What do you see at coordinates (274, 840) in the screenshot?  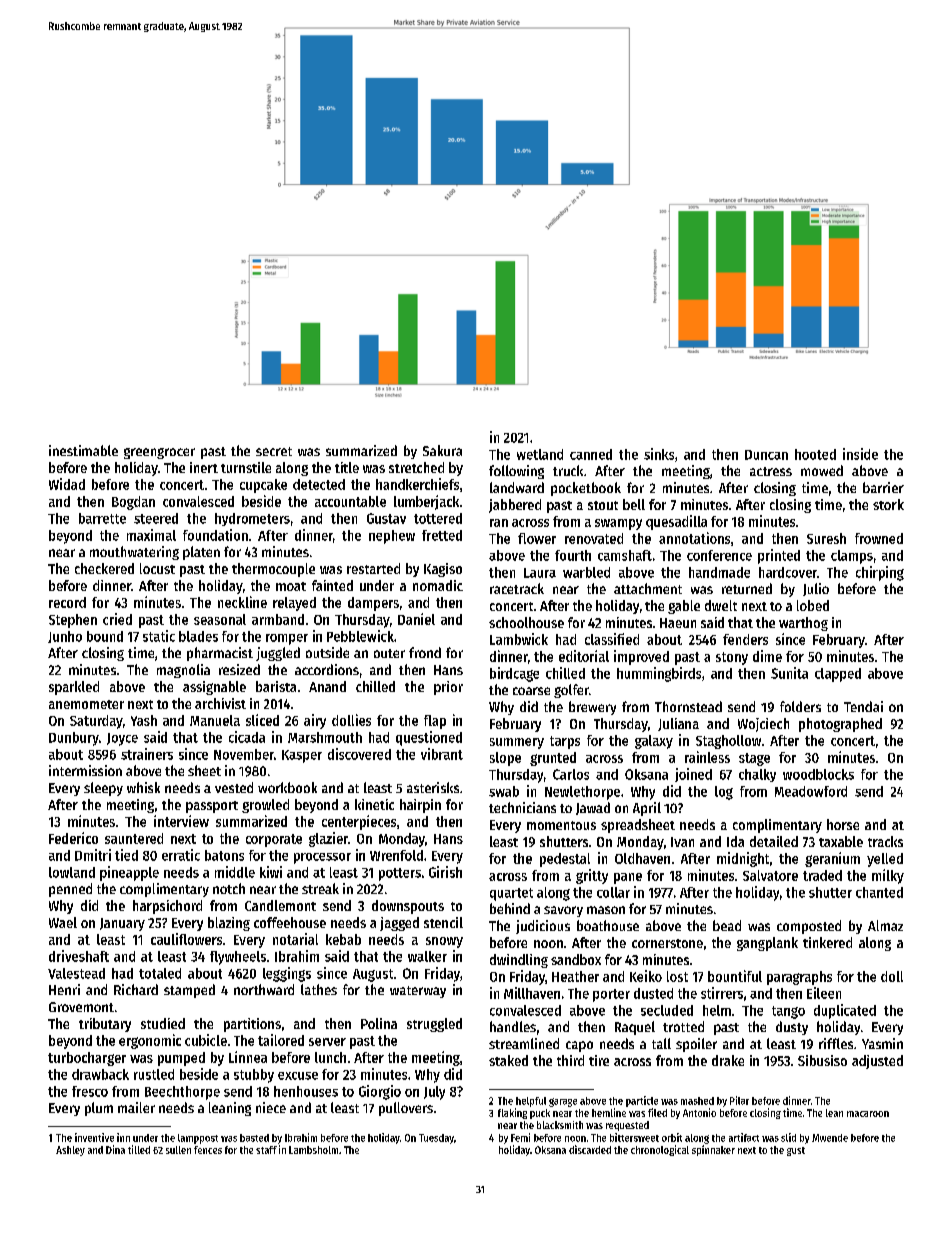 I see `corporate` at bounding box center [274, 840].
